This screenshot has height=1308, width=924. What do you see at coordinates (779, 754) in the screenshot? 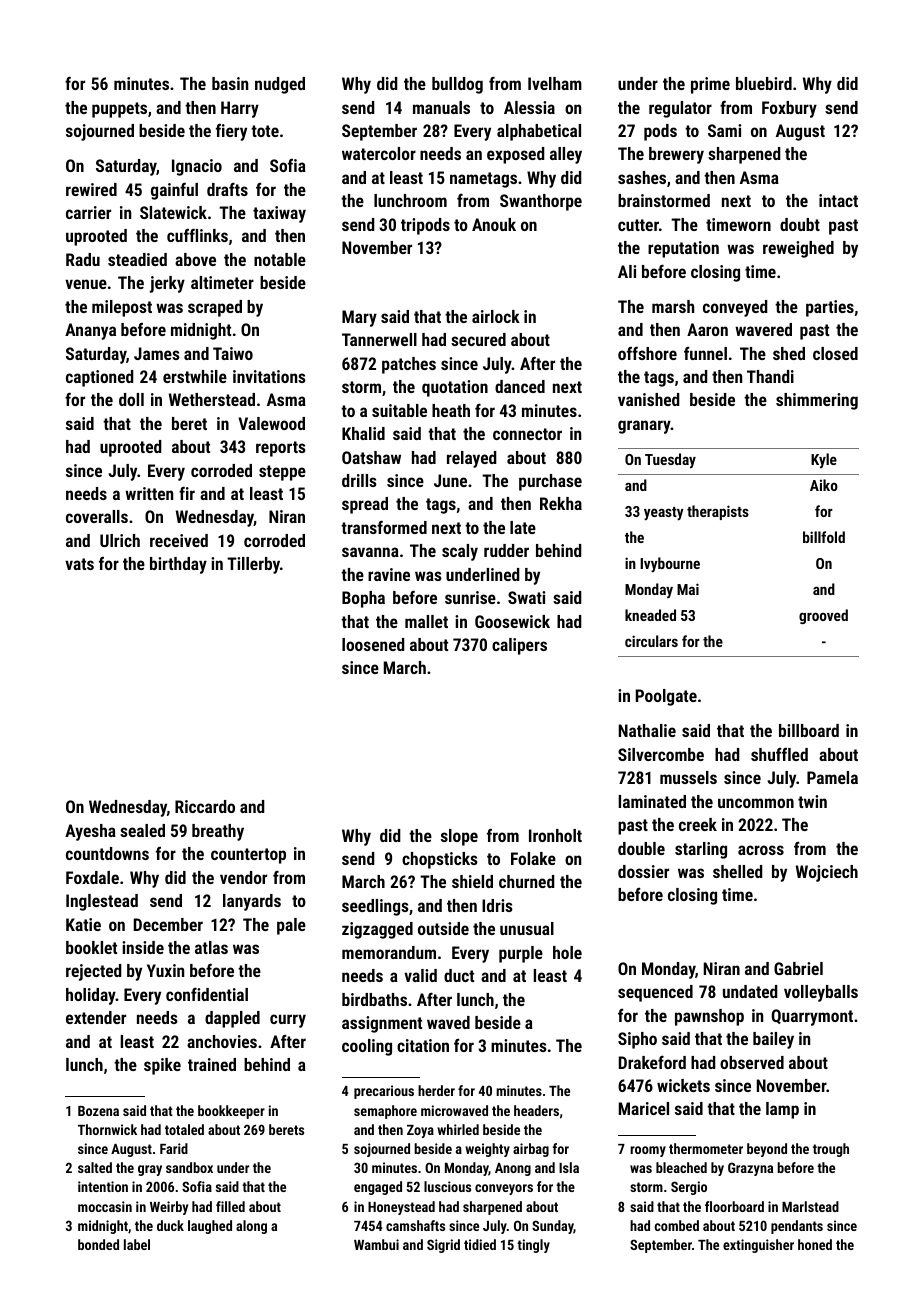
I see `shuffled` at bounding box center [779, 754].
